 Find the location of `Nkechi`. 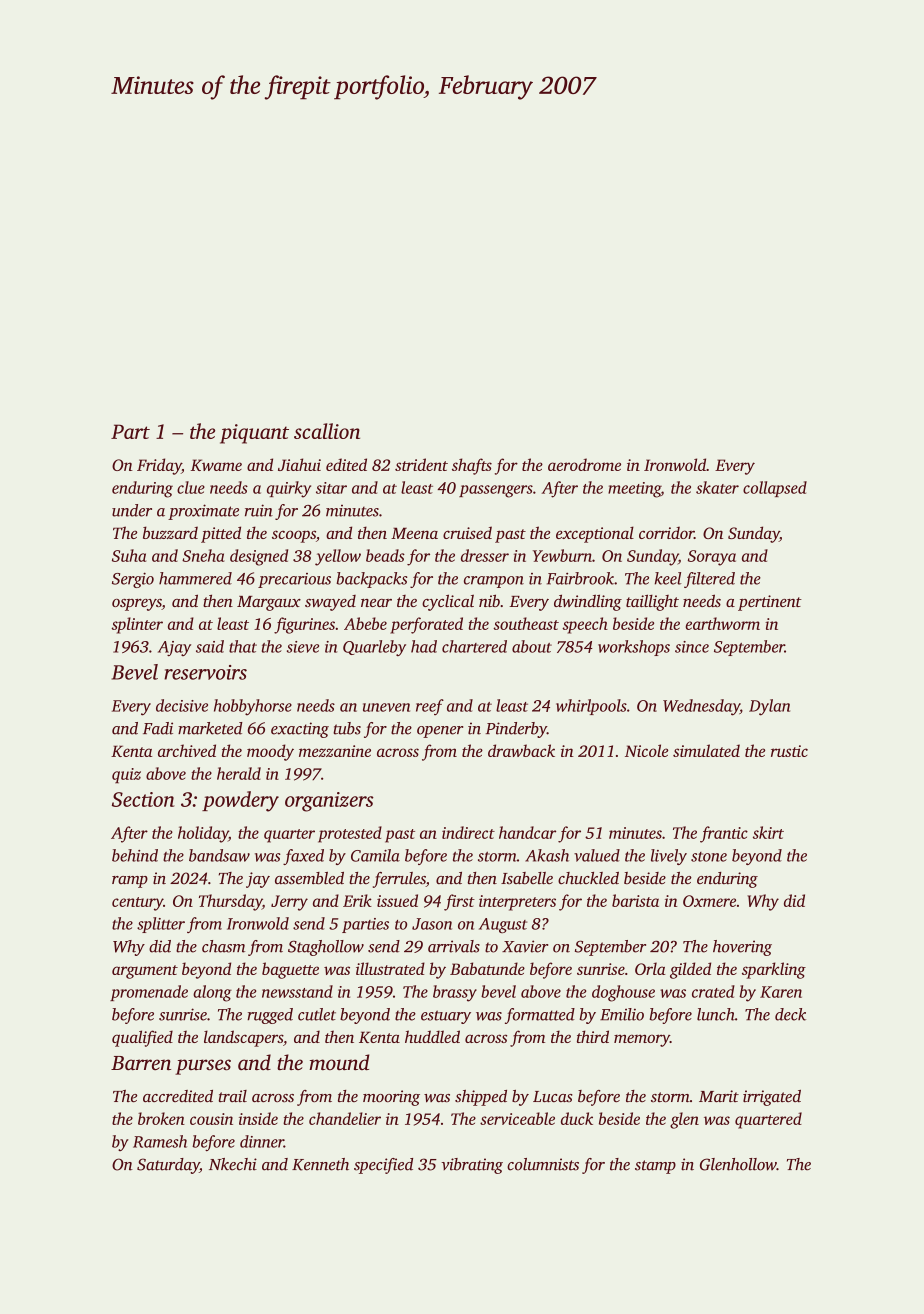

Nkechi is located at coordinates (233, 1164).
